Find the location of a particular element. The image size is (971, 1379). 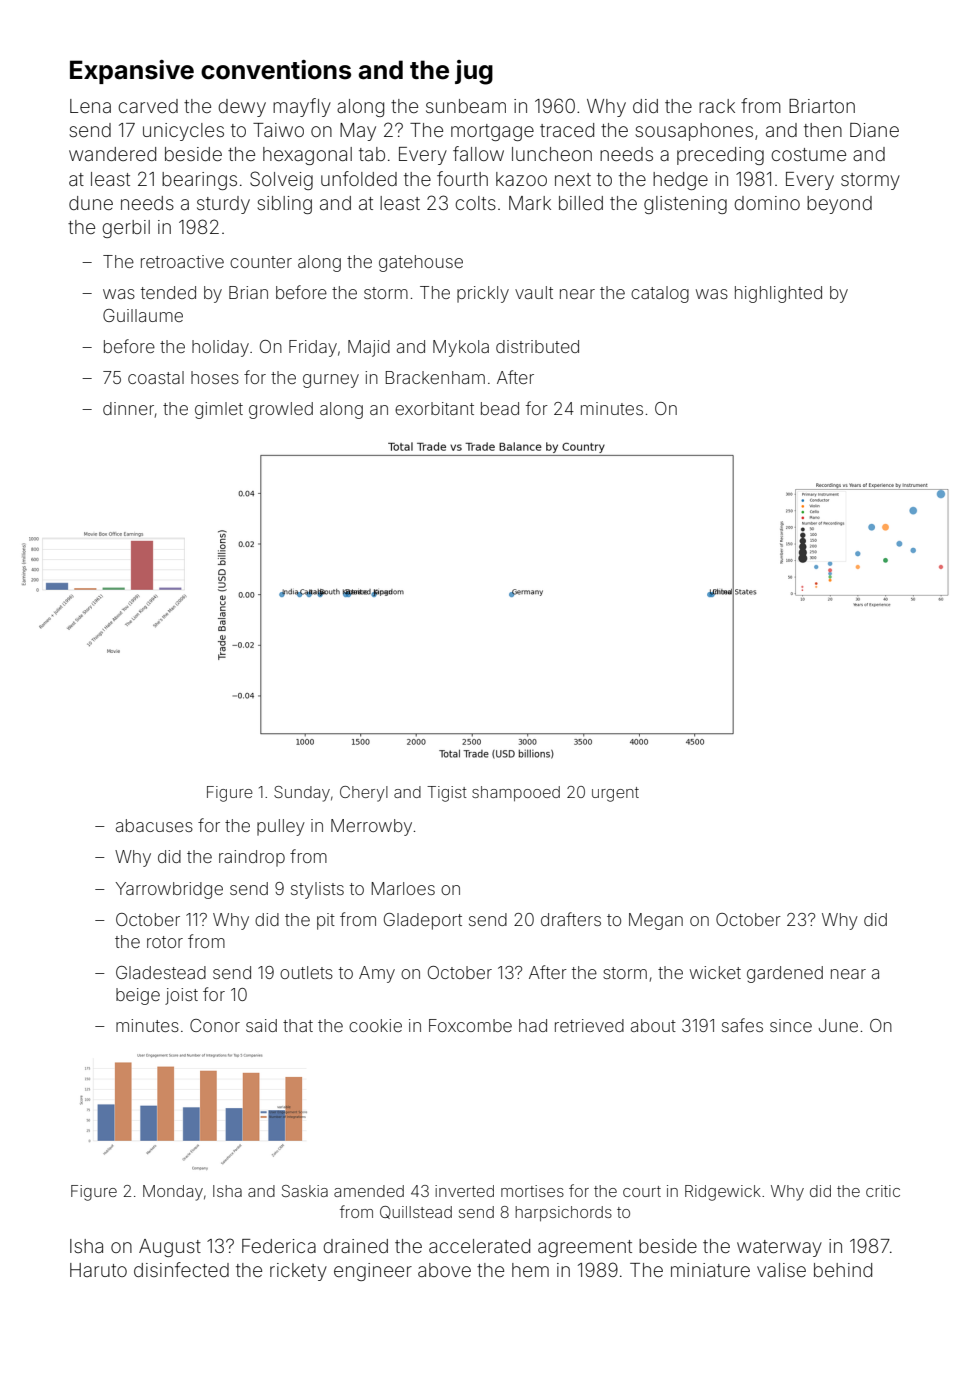

jug is located at coordinates (474, 72).
